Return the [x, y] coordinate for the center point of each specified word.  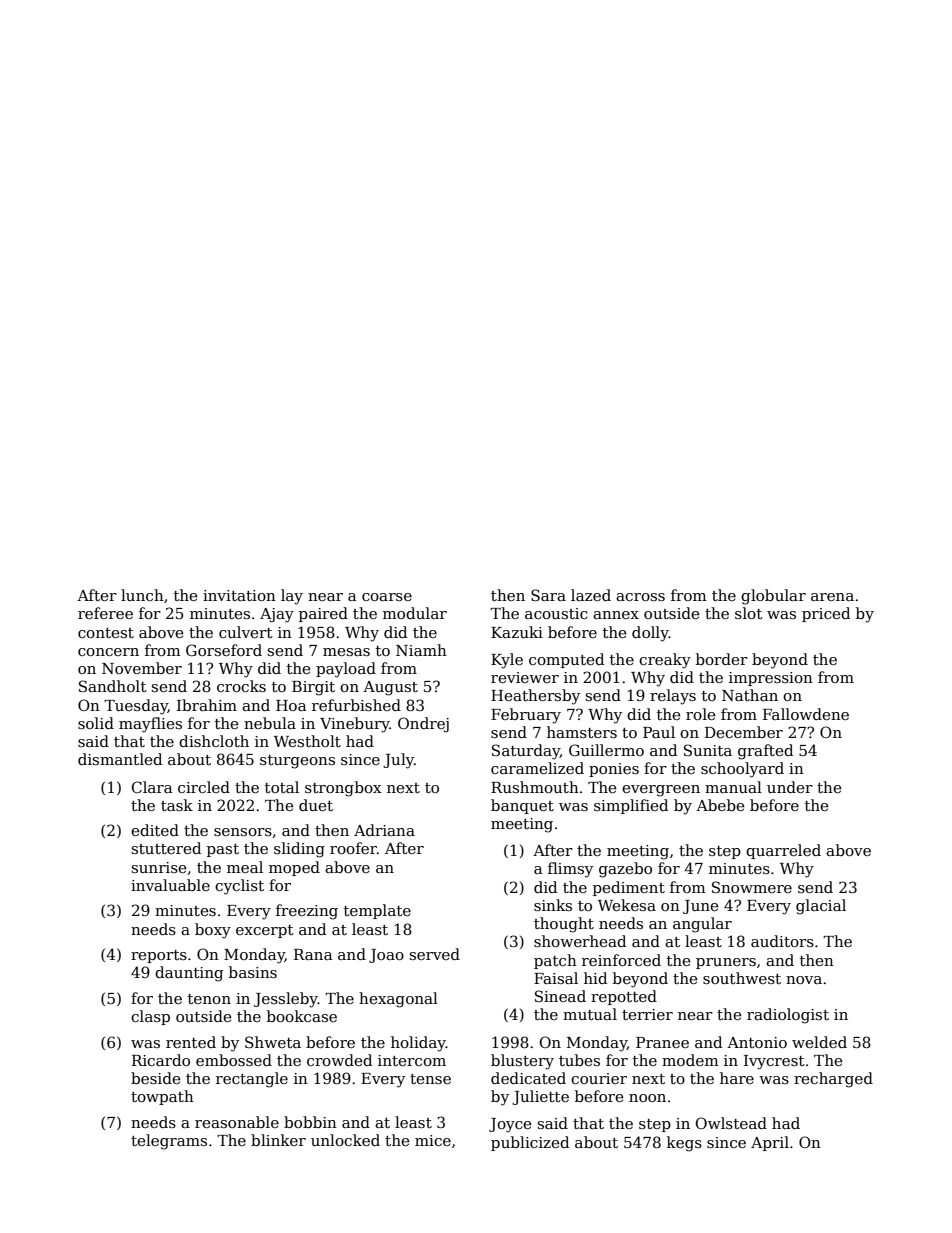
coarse [387, 597]
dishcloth [214, 741]
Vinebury [355, 725]
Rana [313, 954]
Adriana [384, 830]
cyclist [239, 887]
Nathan [750, 695]
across [640, 597]
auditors [782, 941]
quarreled [783, 851]
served [435, 954]
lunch [142, 595]
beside [156, 1078]
